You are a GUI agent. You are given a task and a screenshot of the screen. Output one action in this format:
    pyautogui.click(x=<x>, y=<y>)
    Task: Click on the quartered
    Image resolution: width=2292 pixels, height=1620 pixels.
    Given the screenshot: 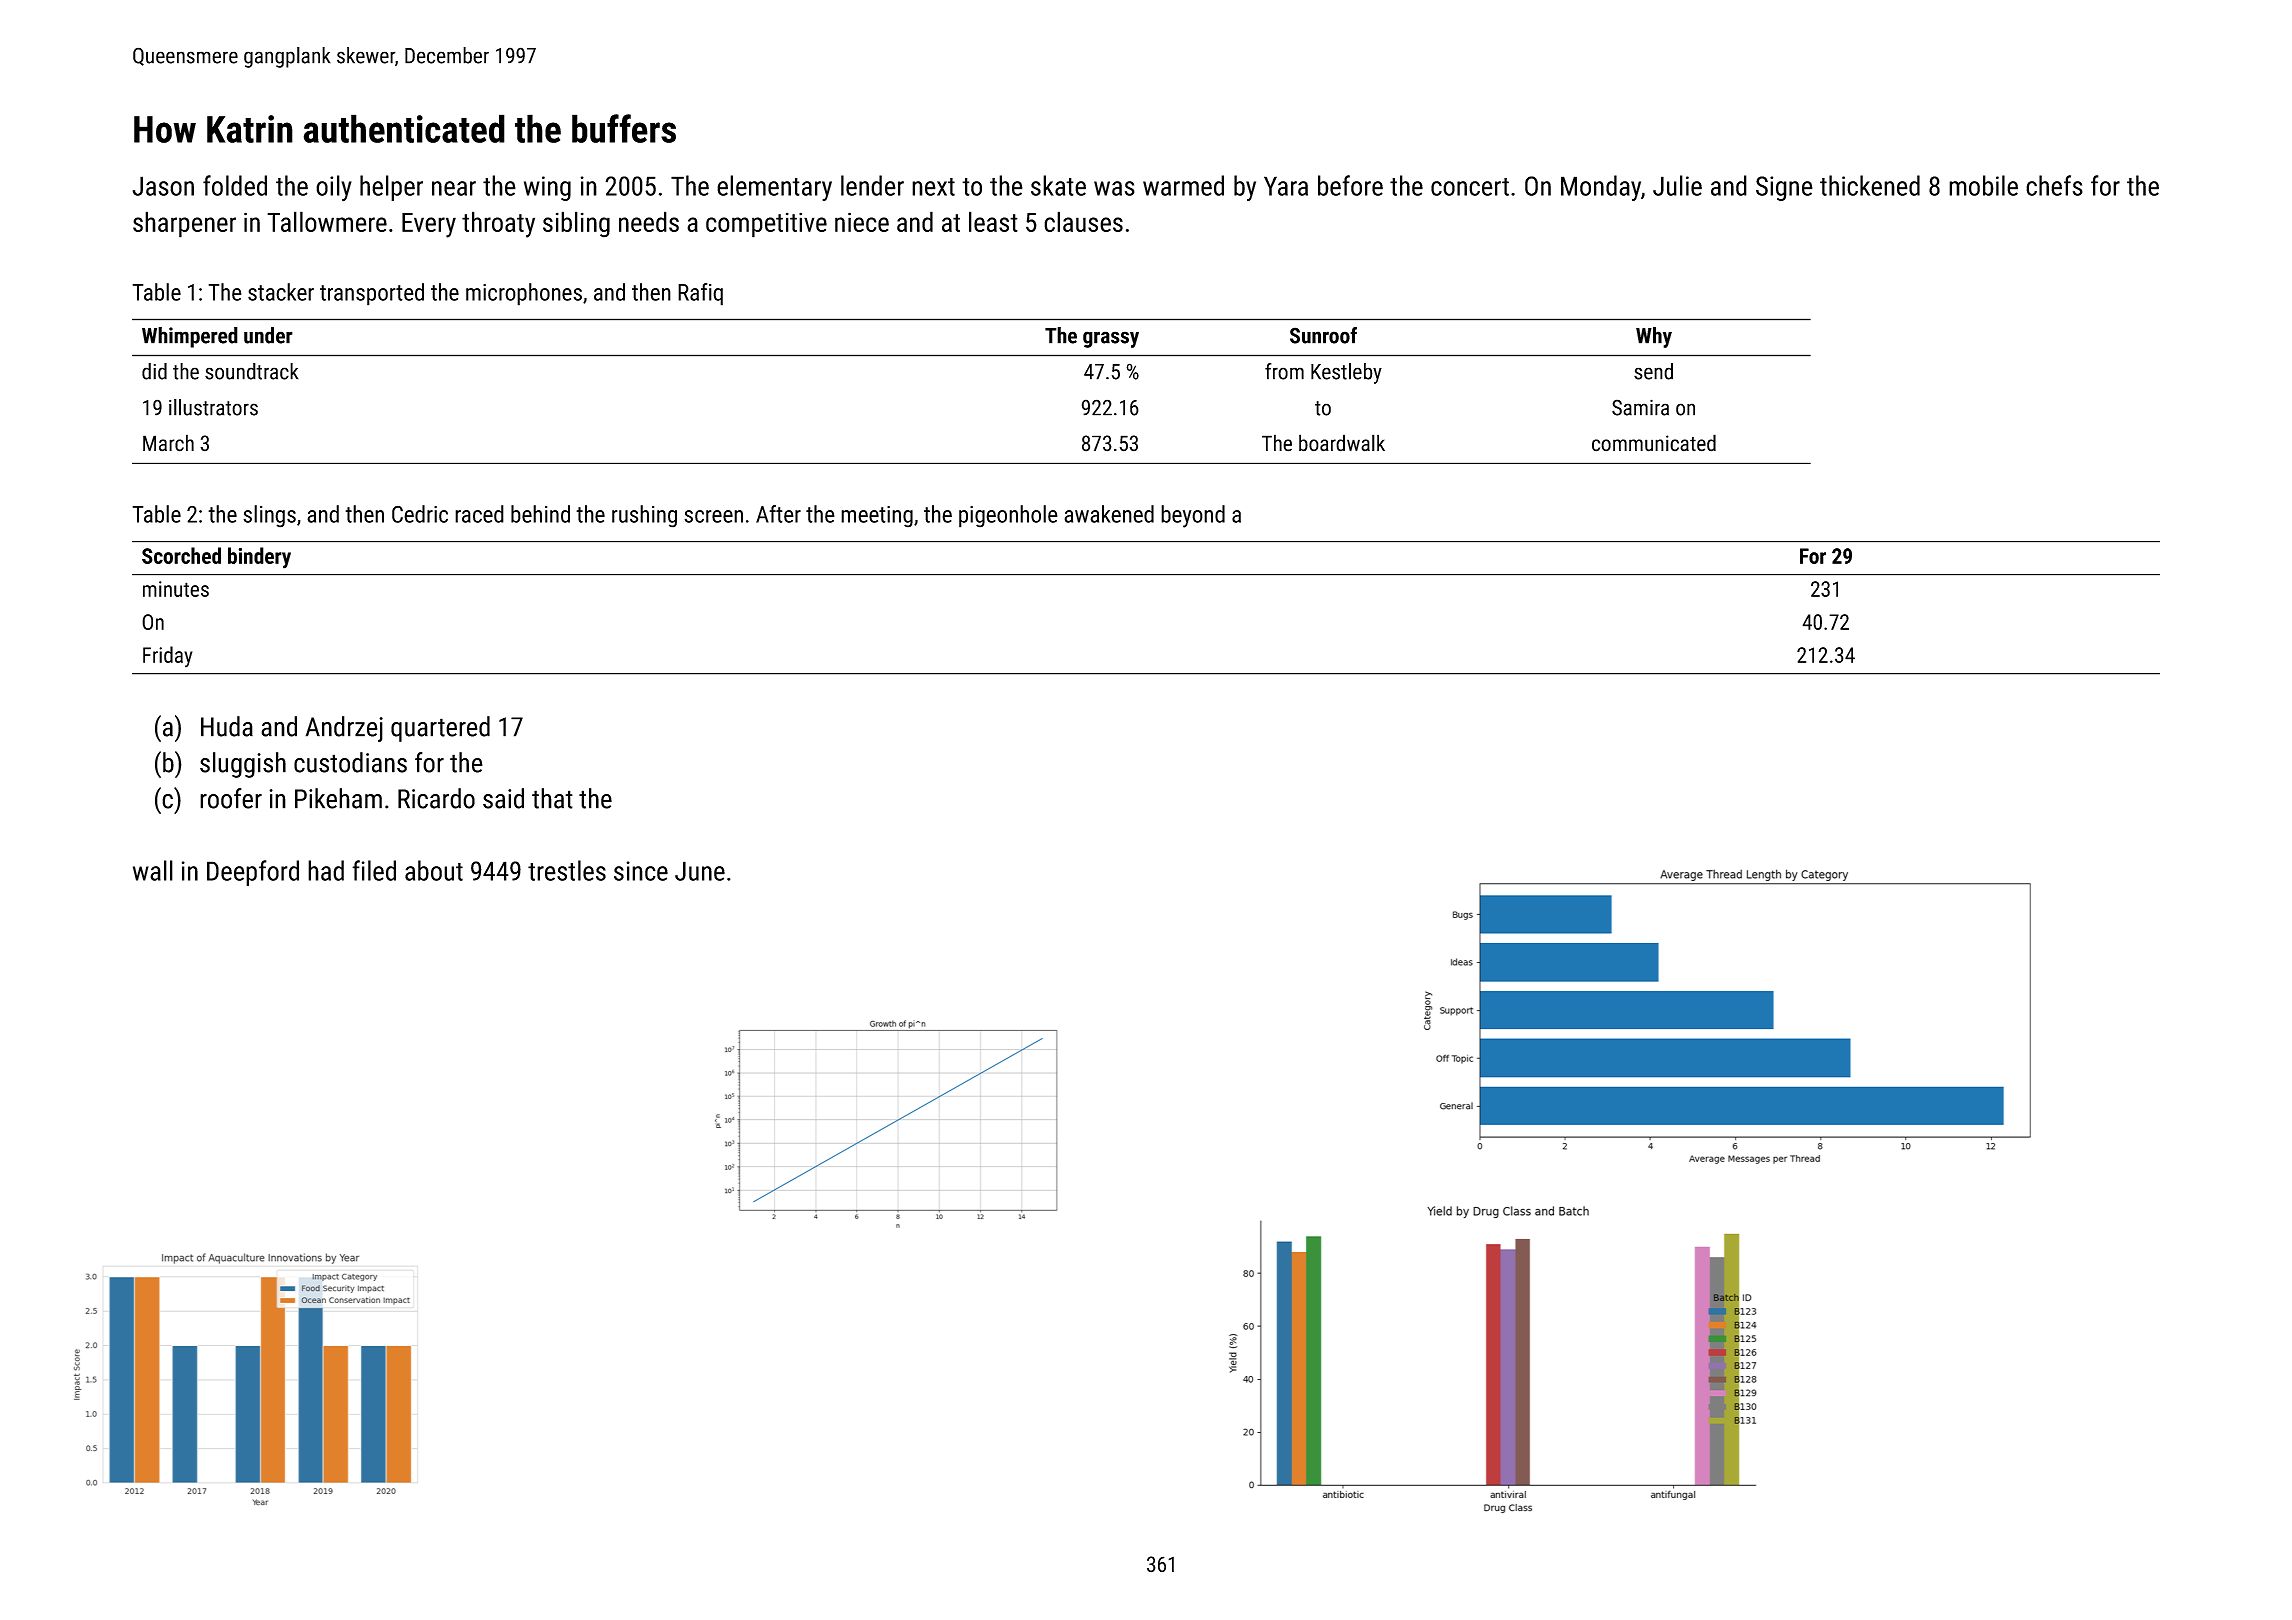 What is the action you would take?
    pyautogui.click(x=440, y=729)
